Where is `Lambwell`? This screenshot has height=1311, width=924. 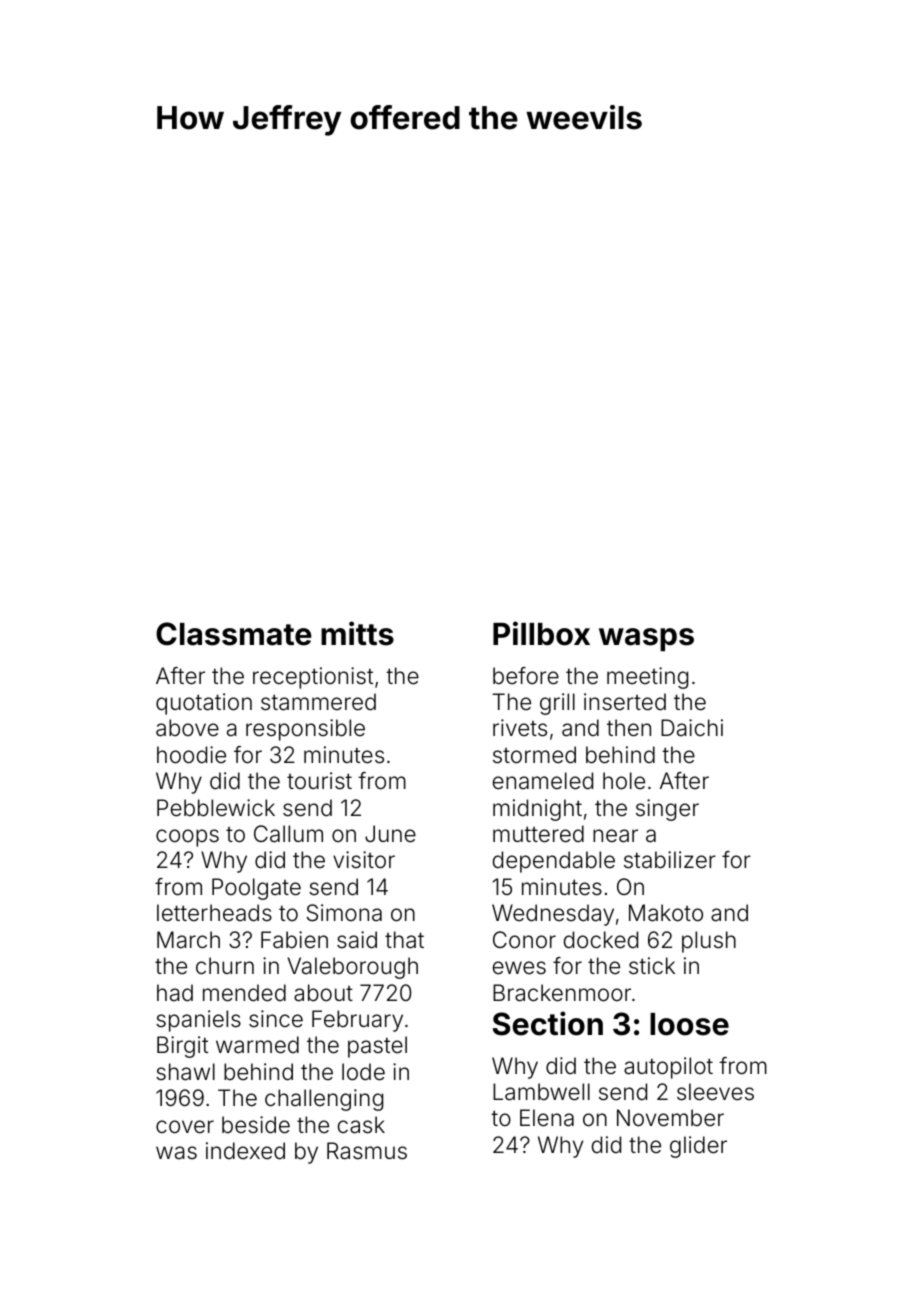 Lambwell is located at coordinates (541, 1092).
